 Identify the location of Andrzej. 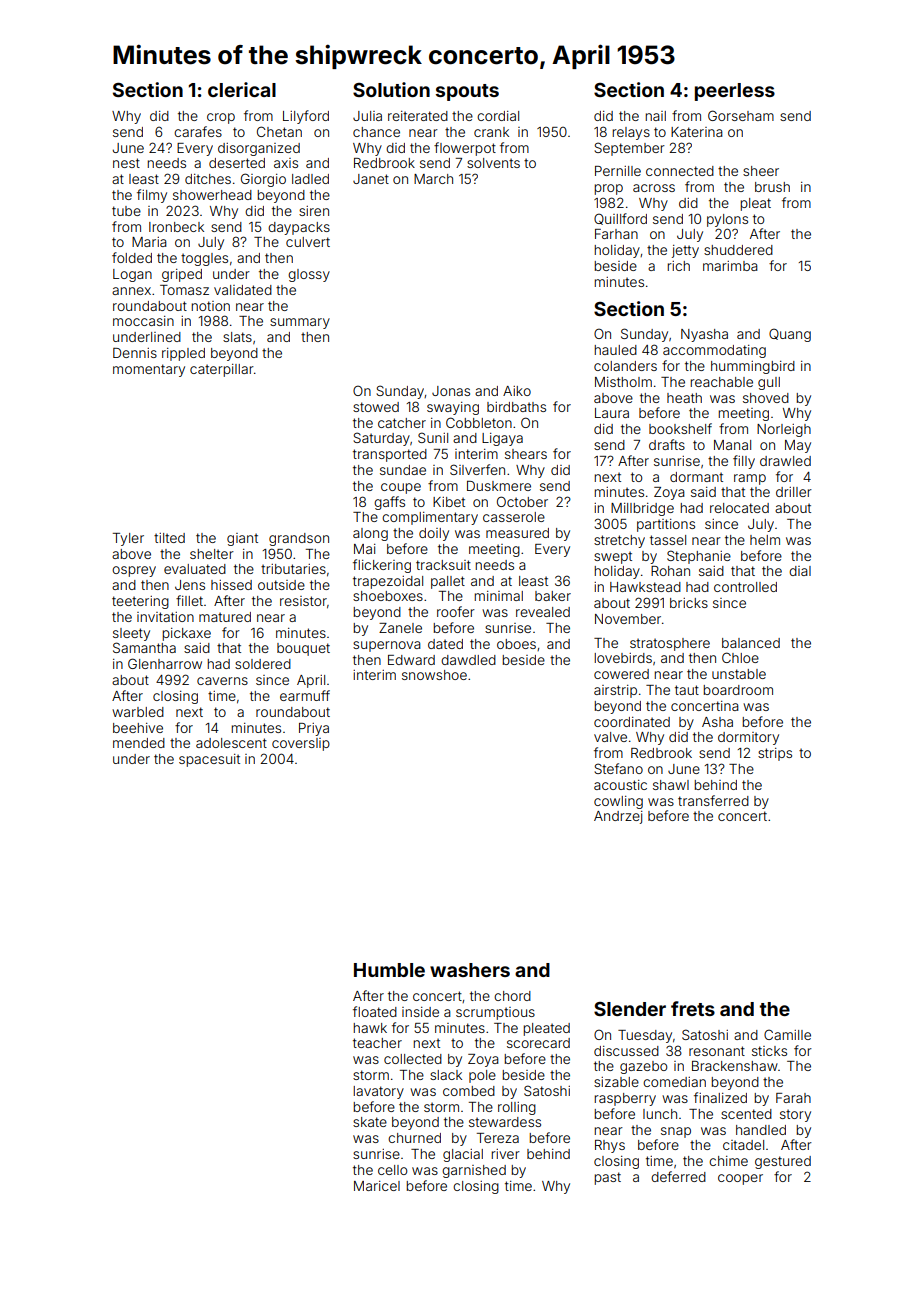
(618, 817).
